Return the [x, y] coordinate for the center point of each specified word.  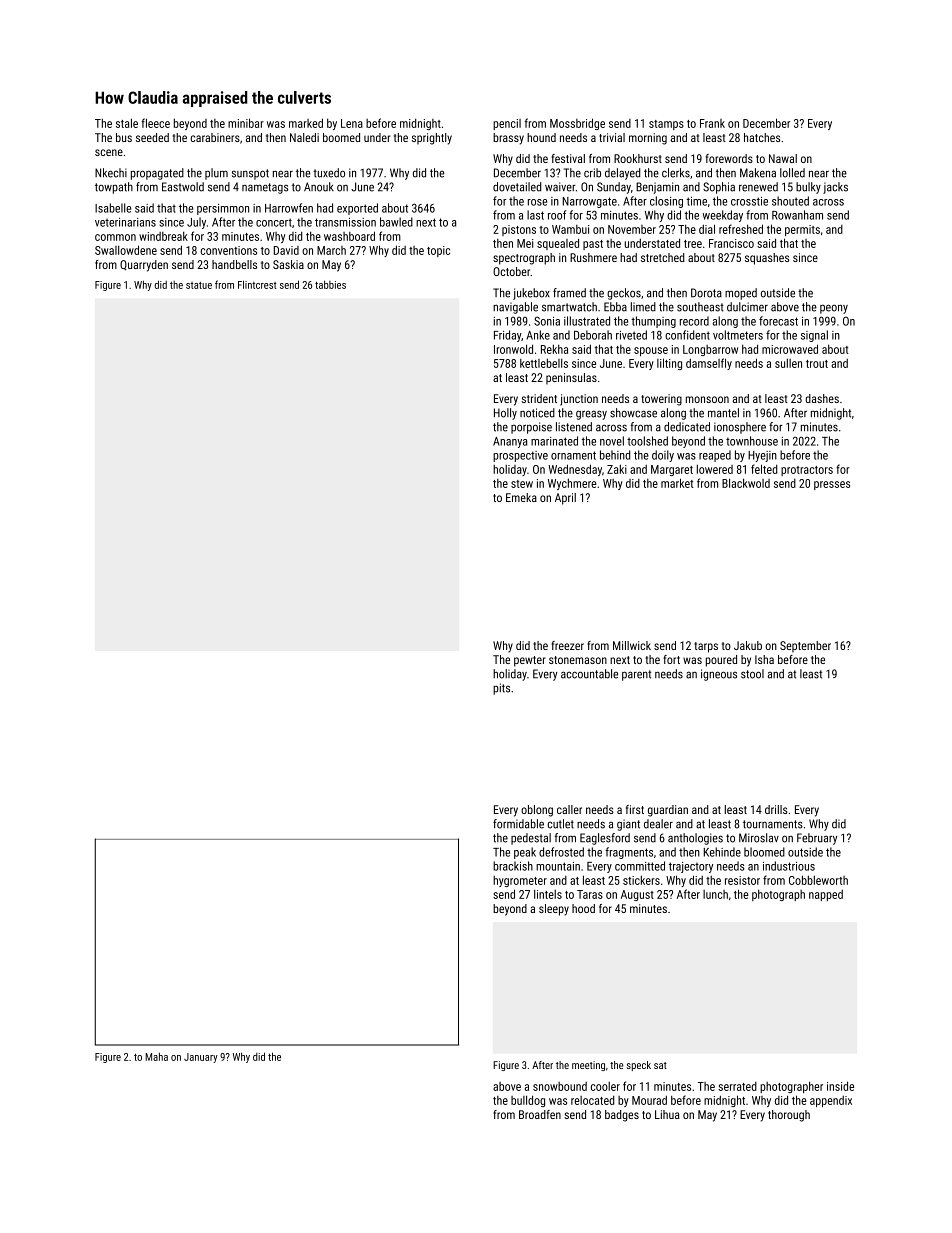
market [677, 483]
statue [199, 285]
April [565, 499]
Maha [156, 1056]
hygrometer [520, 881]
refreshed [741, 229]
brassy [508, 139]
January [201, 1058]
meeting [588, 1066]
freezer [567, 645]
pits [501, 689]
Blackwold [746, 483]
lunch [715, 894]
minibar [246, 123]
